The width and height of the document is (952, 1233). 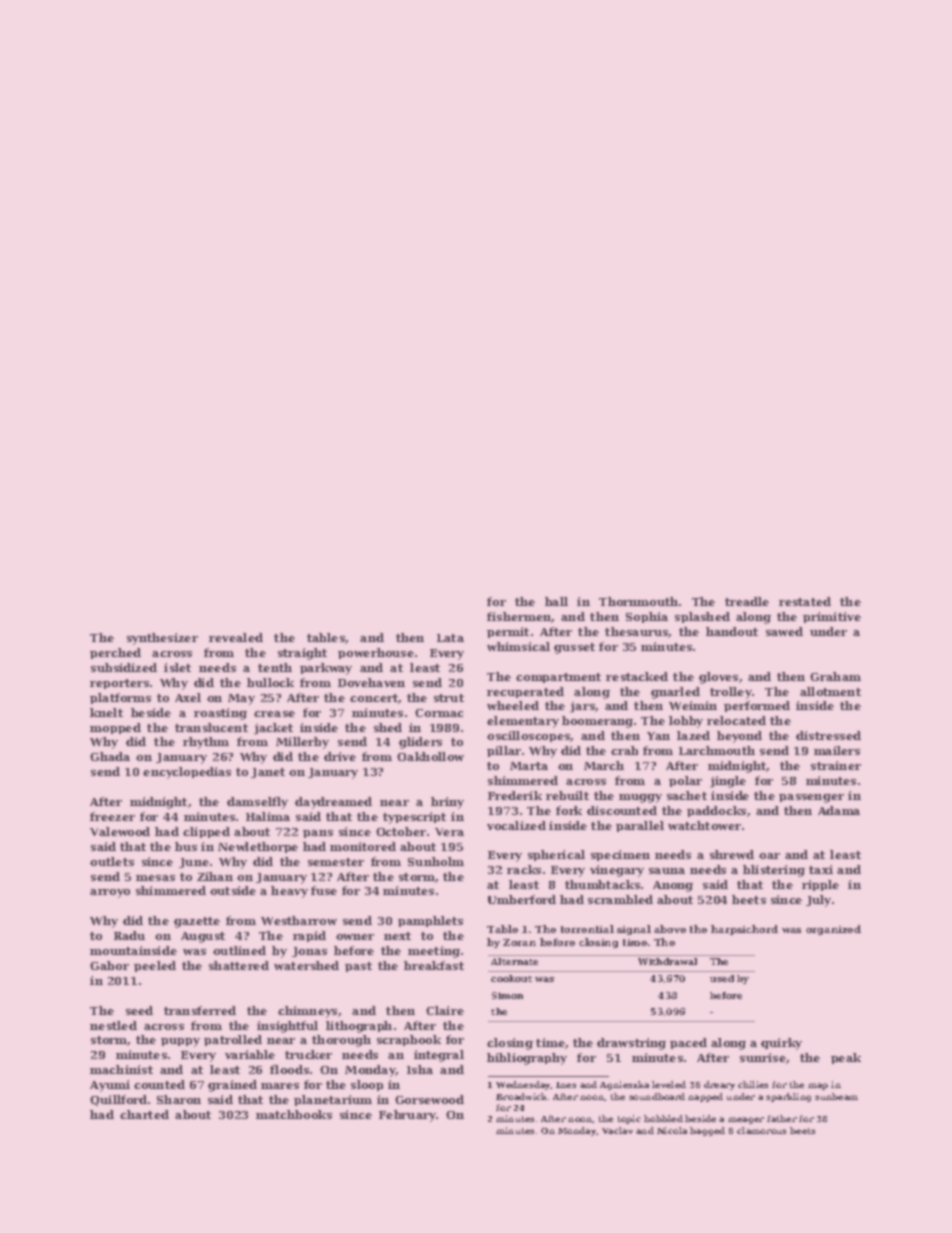 I want to click on knelt, so click(x=106, y=712).
